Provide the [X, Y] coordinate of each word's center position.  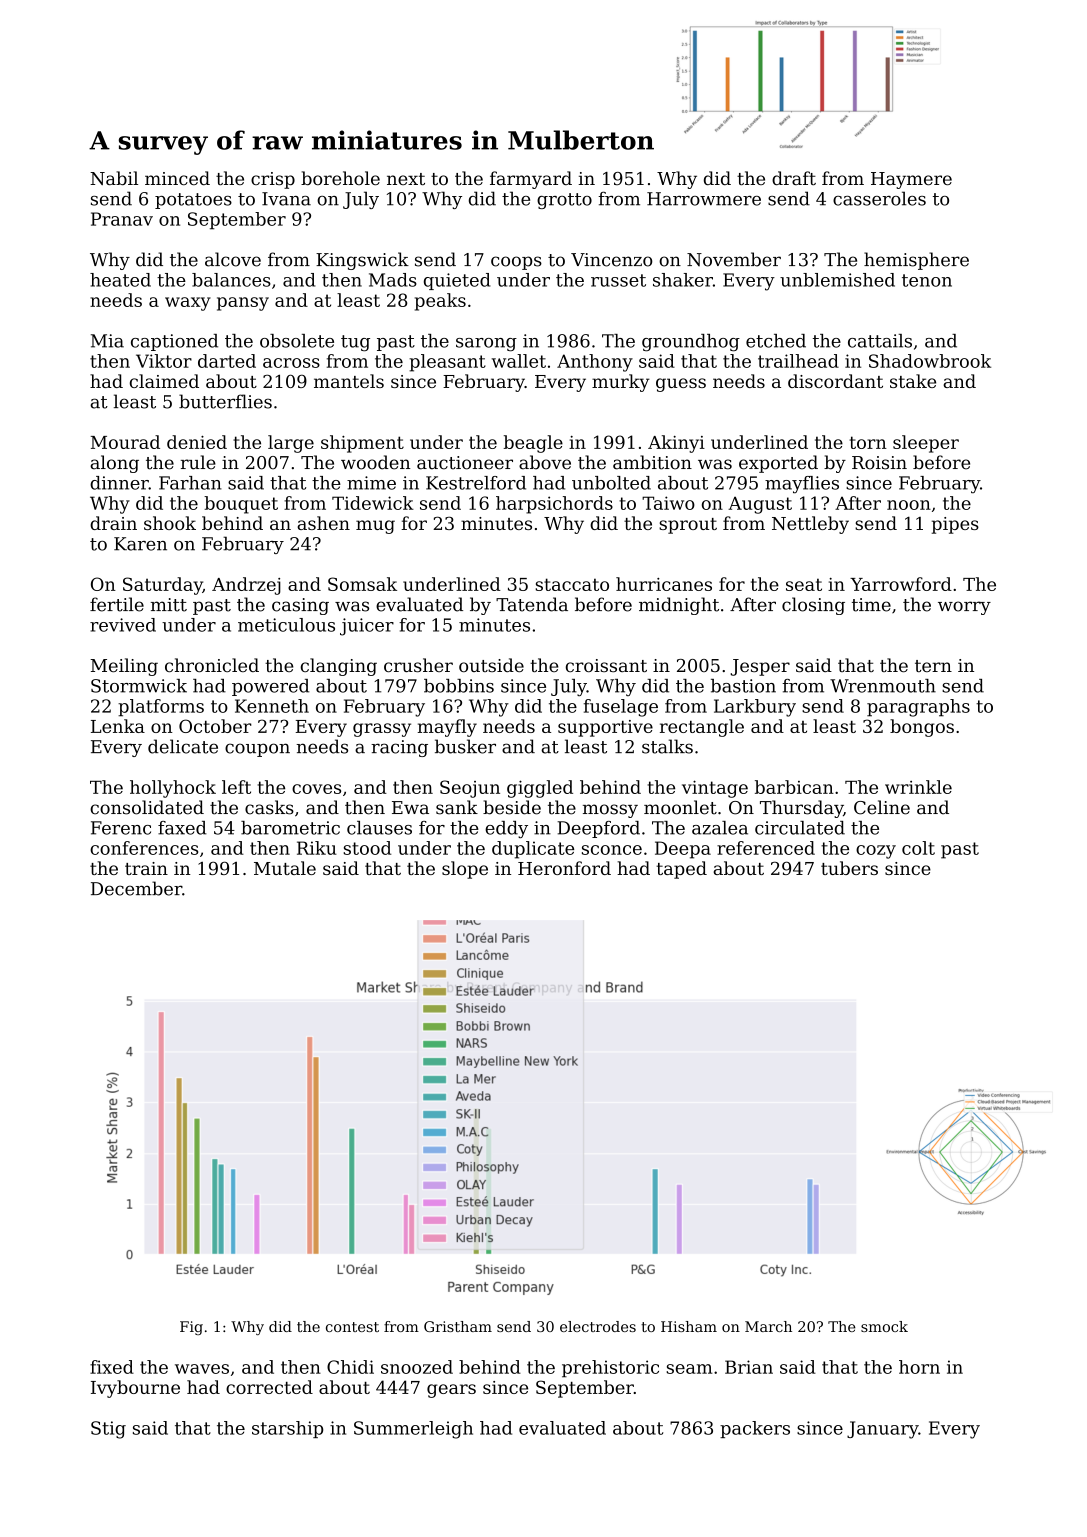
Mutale [285, 868]
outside [491, 665]
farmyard [531, 180]
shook [170, 523]
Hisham [689, 1326]
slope [465, 870]
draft [794, 178]
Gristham [458, 1326]
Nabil [114, 178]
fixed [112, 1367]
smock [884, 1326]
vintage [715, 789]
